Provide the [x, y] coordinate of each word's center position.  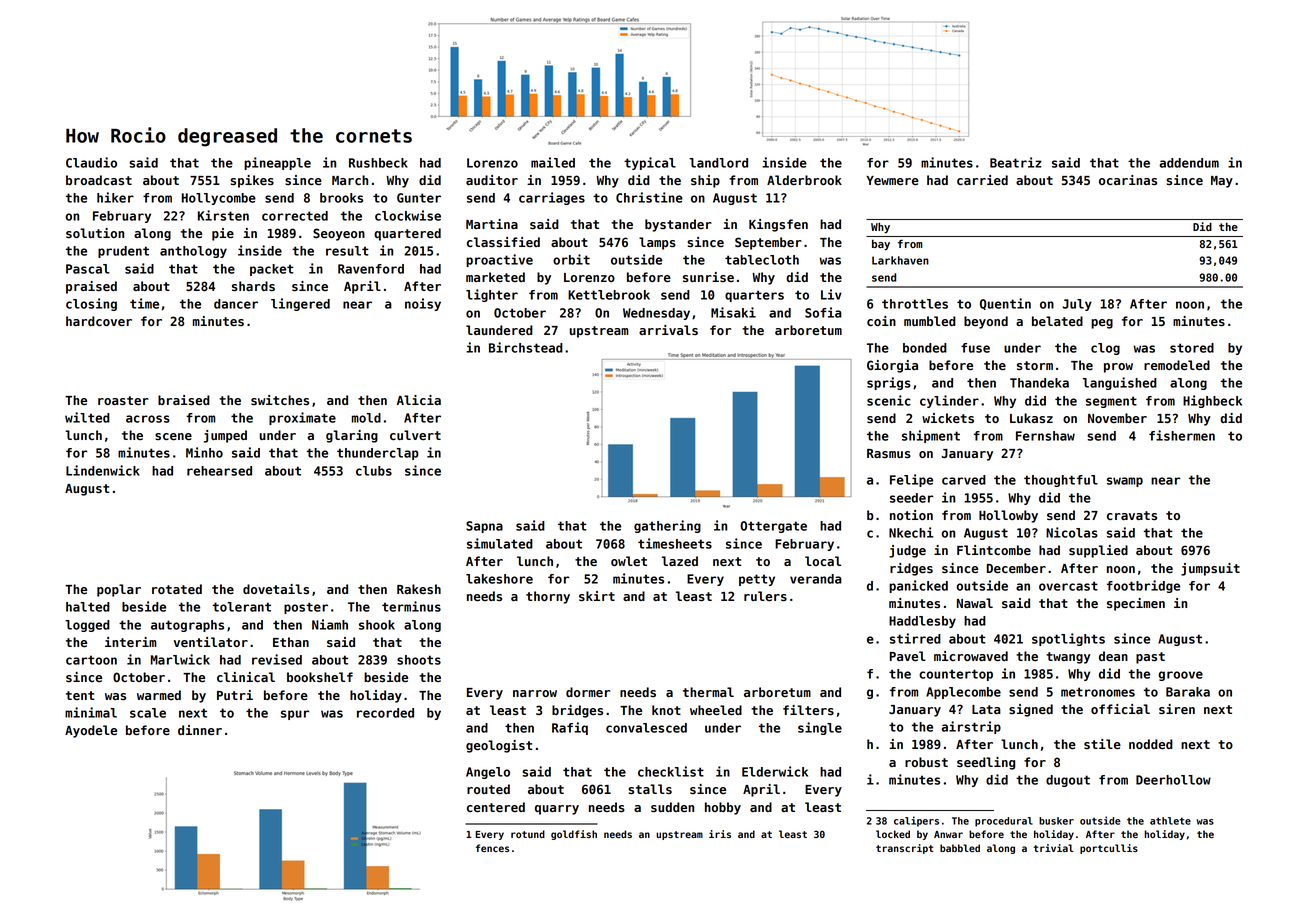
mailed [553, 162]
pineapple [277, 163]
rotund [528, 834]
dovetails [276, 589]
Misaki [733, 312]
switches [280, 400]
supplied [1098, 551]
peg [1102, 324]
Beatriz [1016, 162]
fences [493, 848]
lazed [680, 561]
